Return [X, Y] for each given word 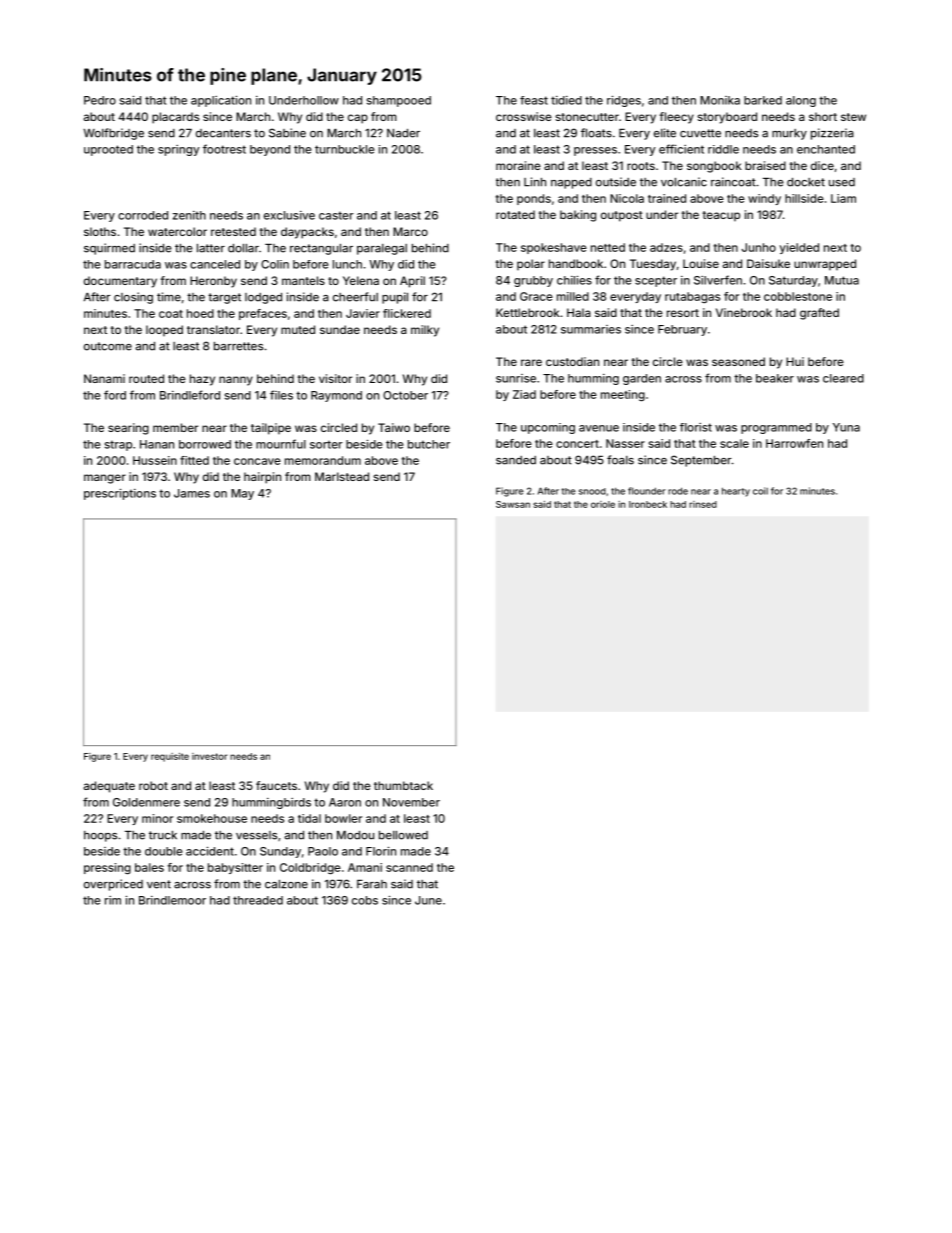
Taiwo [394, 427]
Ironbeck [648, 504]
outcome [108, 346]
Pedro [100, 100]
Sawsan [513, 504]
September [701, 461]
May [242, 494]
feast [534, 100]
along [801, 101]
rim [113, 900]
